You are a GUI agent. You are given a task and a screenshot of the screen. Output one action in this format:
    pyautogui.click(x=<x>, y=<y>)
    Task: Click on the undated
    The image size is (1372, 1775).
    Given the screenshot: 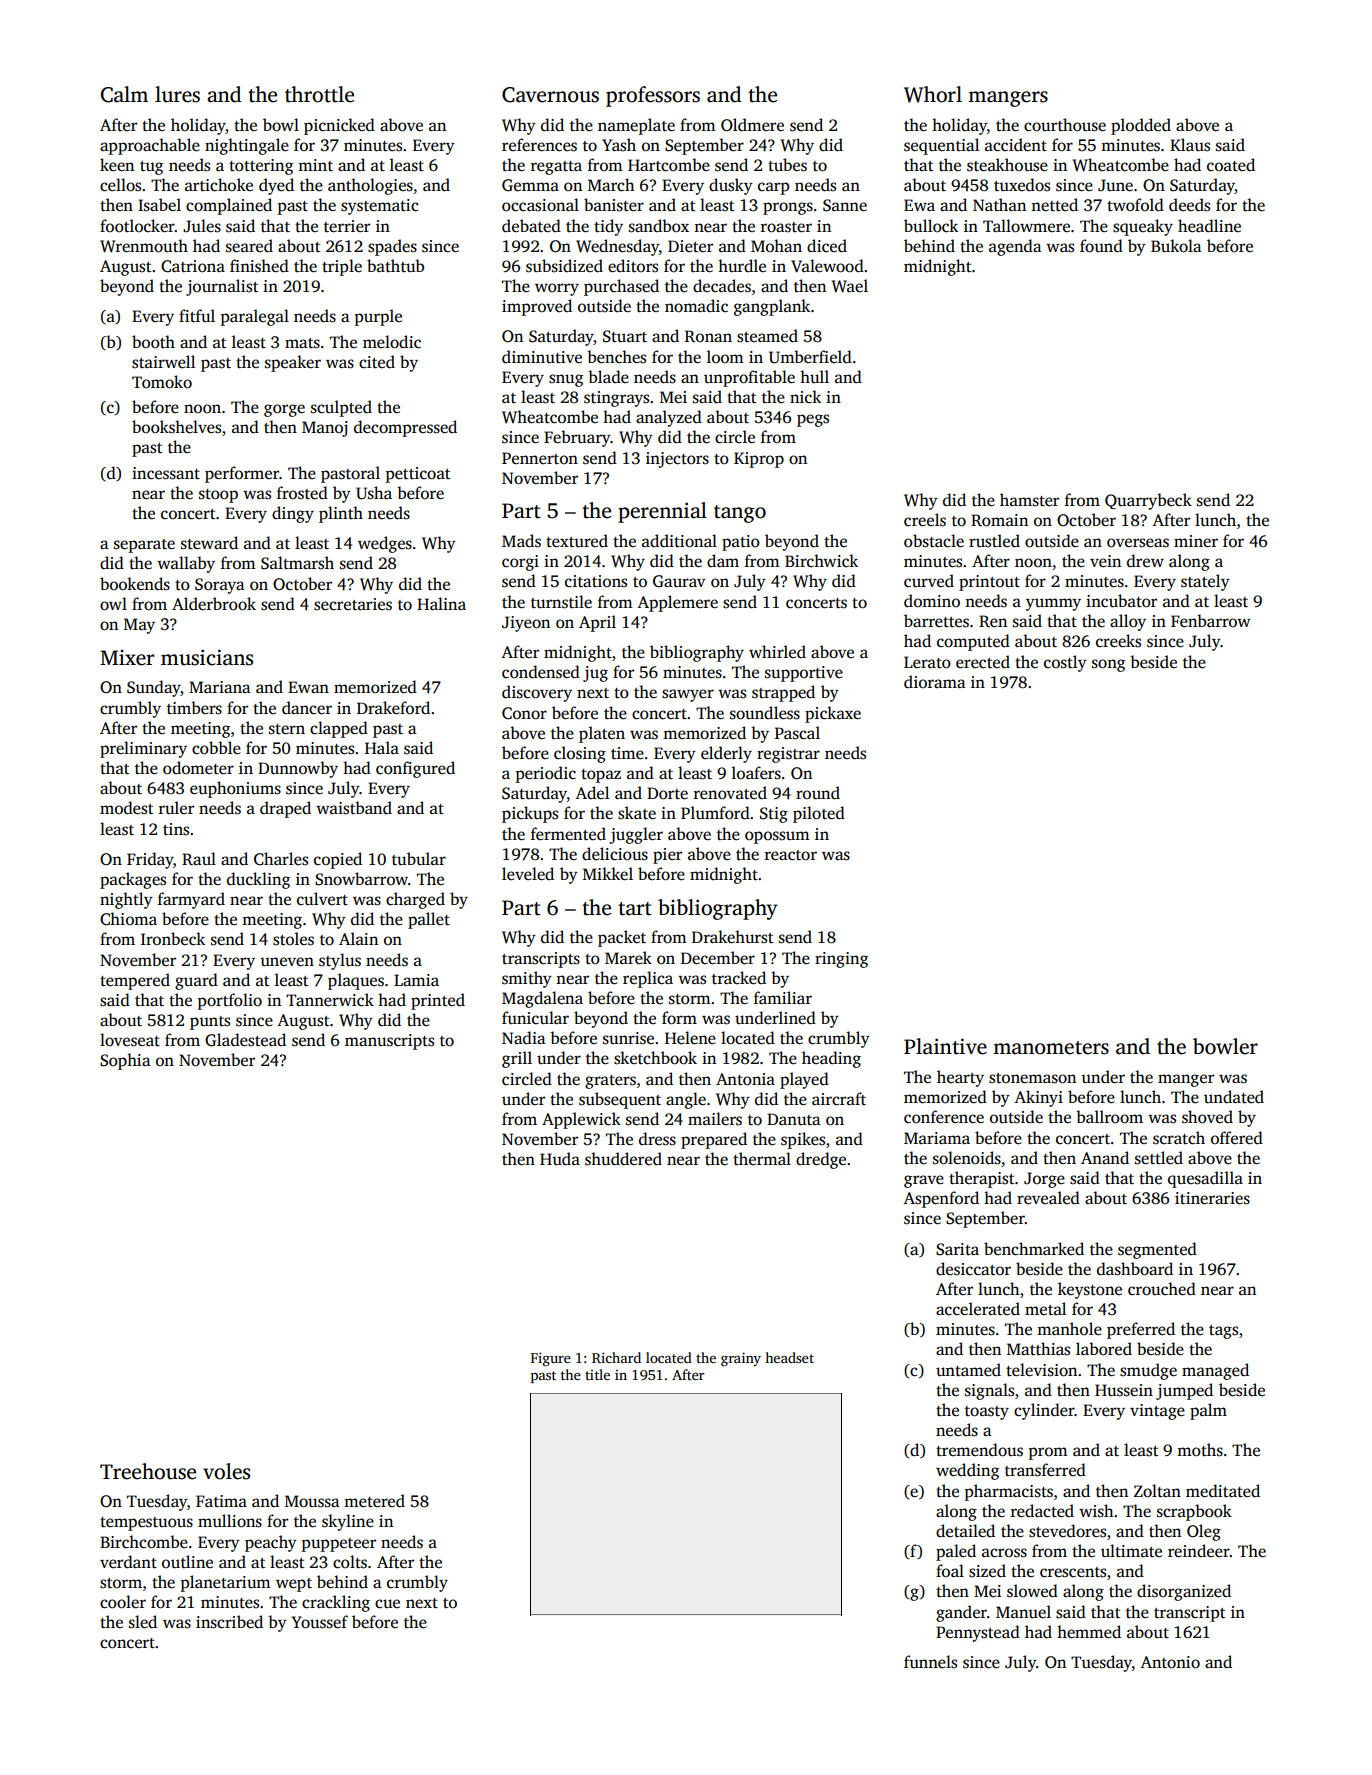 What is the action you would take?
    pyautogui.click(x=1234, y=1097)
